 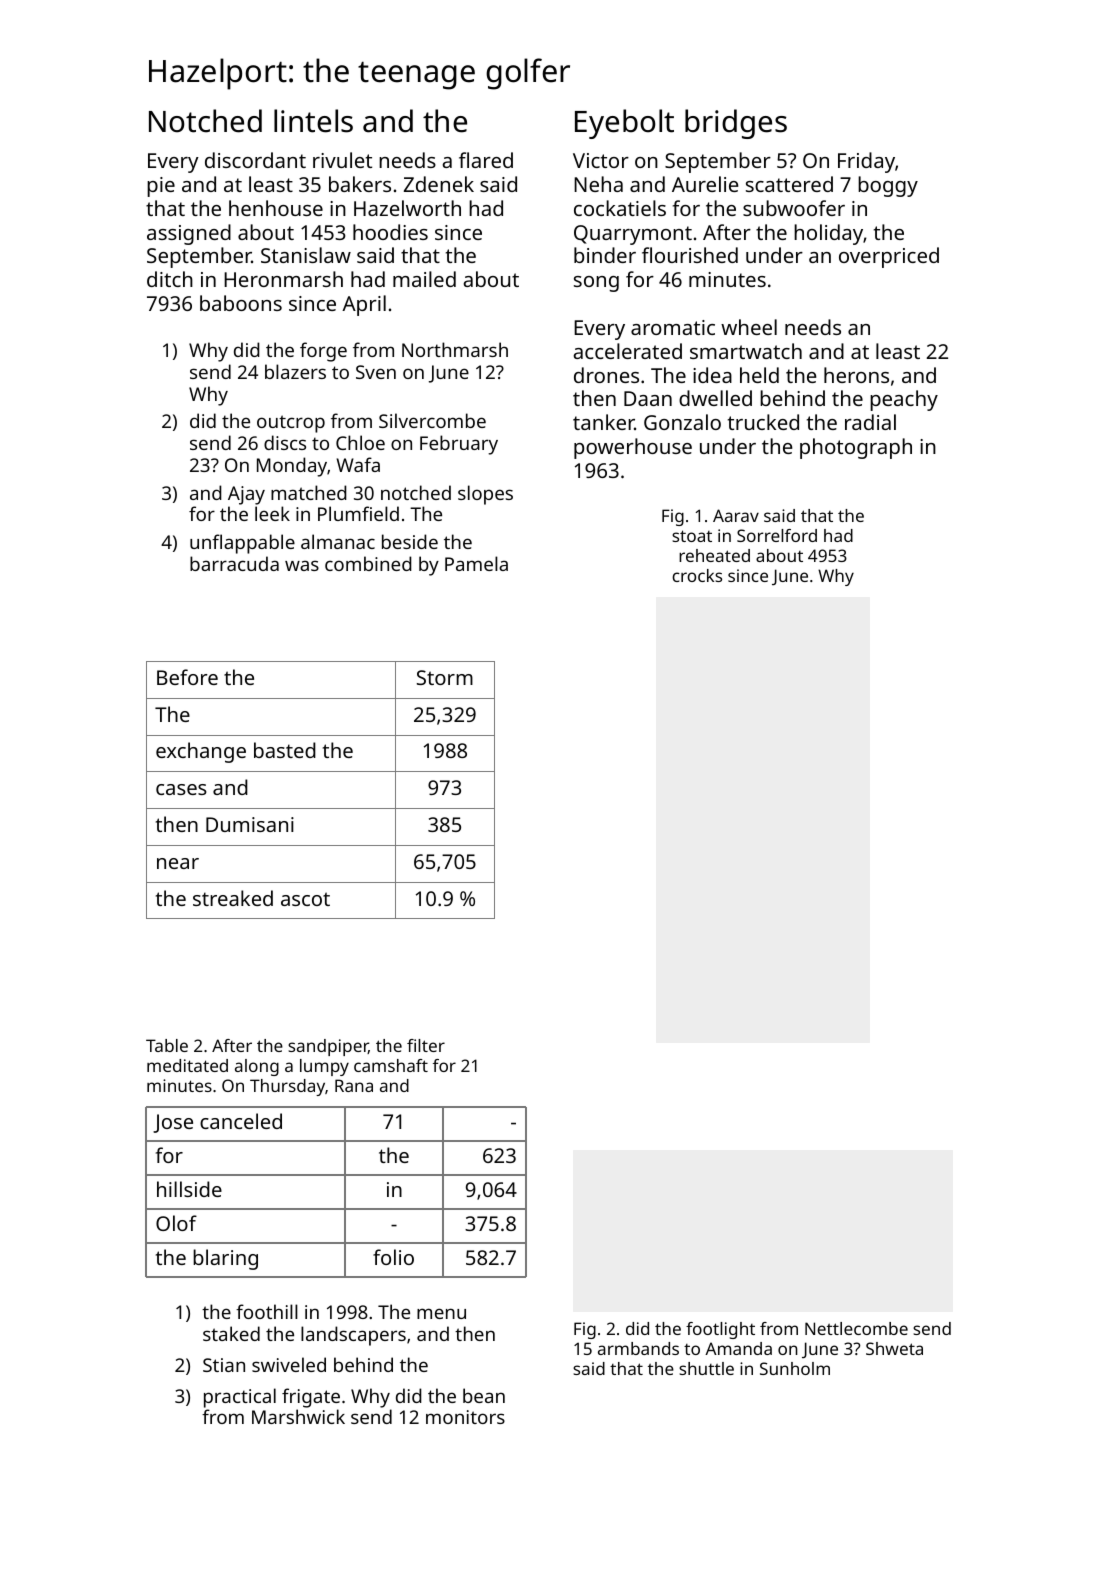 I want to click on armbands, so click(x=638, y=1348).
